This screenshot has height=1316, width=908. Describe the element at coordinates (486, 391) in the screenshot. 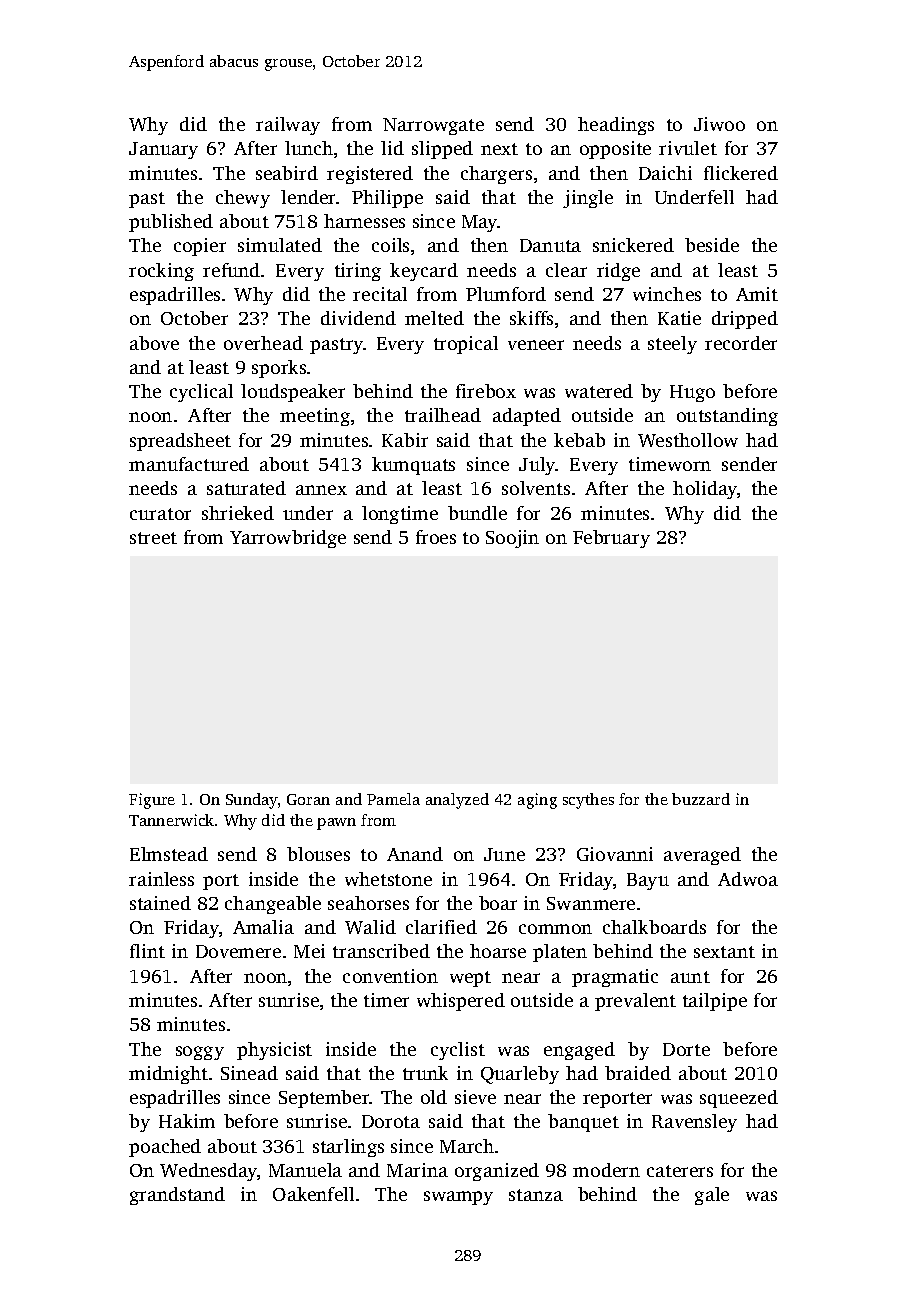

I see `firebox` at that location.
